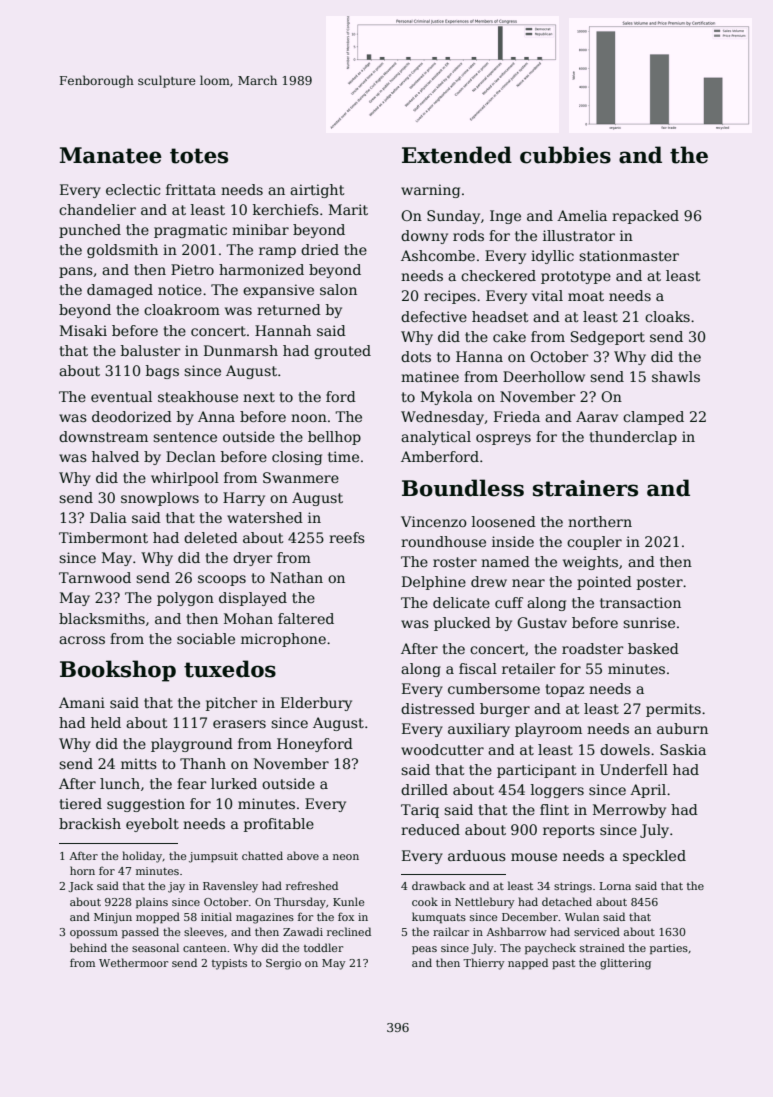 The width and height of the screenshot is (773, 1097). Describe the element at coordinates (509, 336) in the screenshot. I see `cake` at that location.
